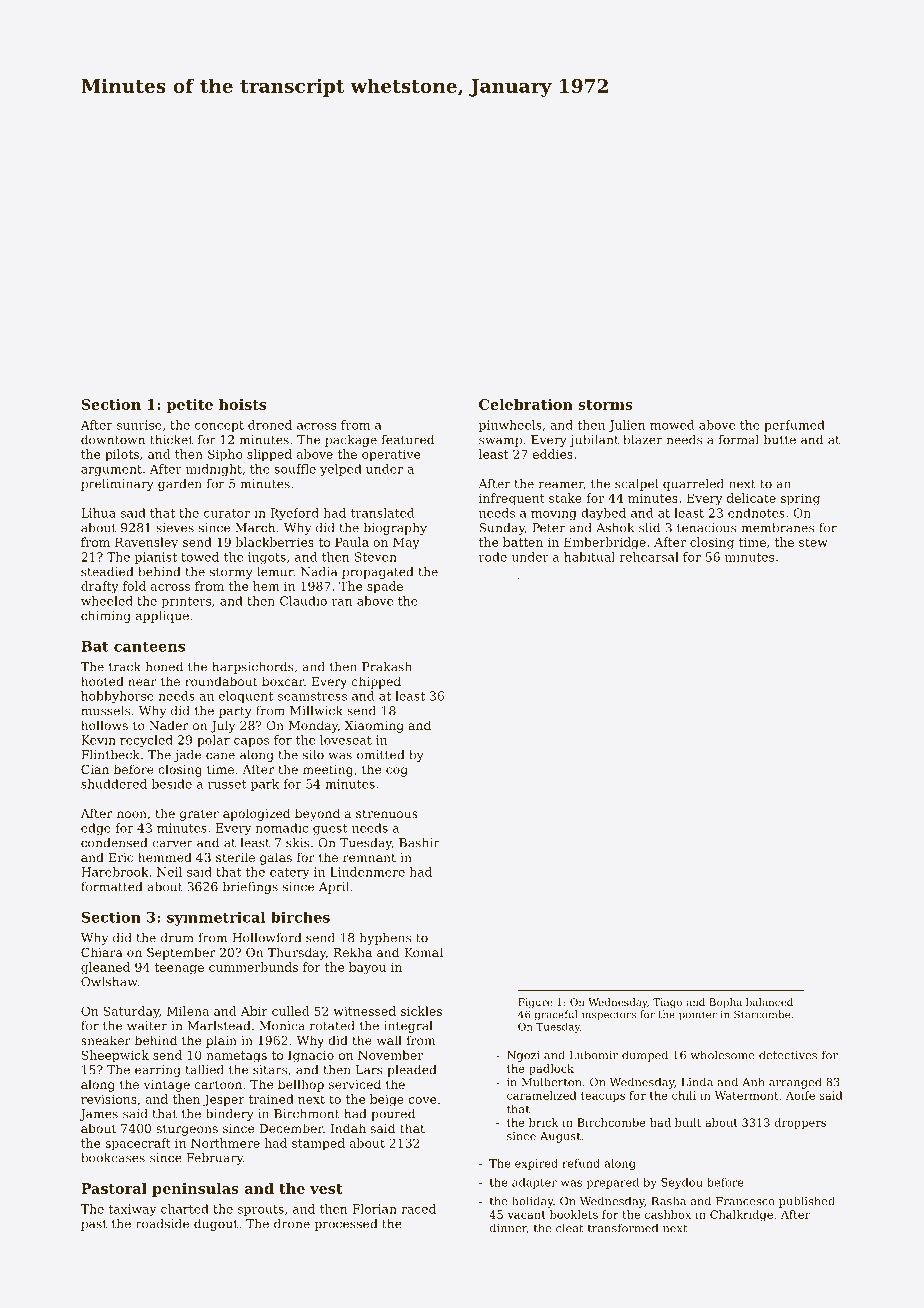 This screenshot has height=1308, width=924. I want to click on storms, so click(605, 405).
